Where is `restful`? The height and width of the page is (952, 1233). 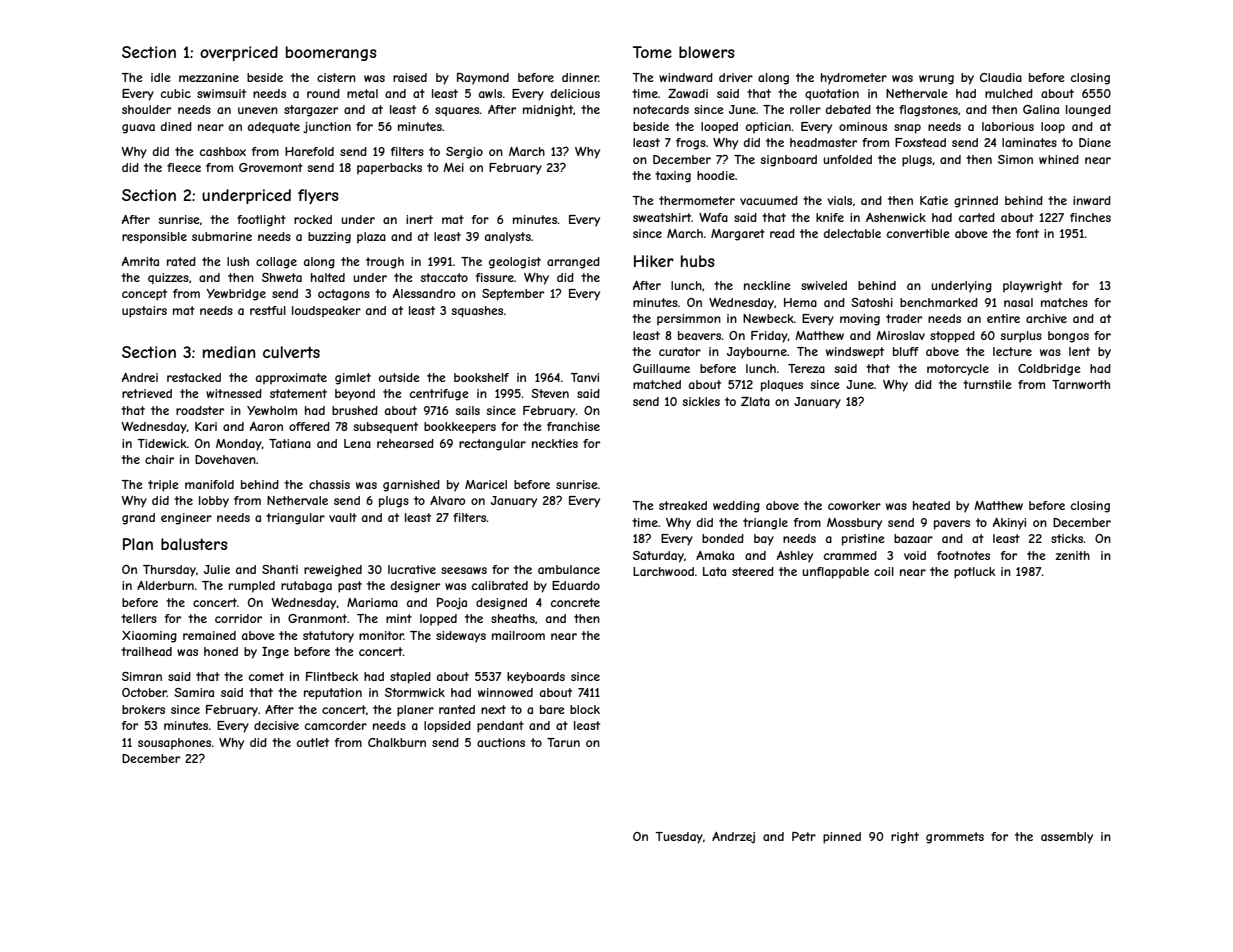
restful is located at coordinates (268, 310).
